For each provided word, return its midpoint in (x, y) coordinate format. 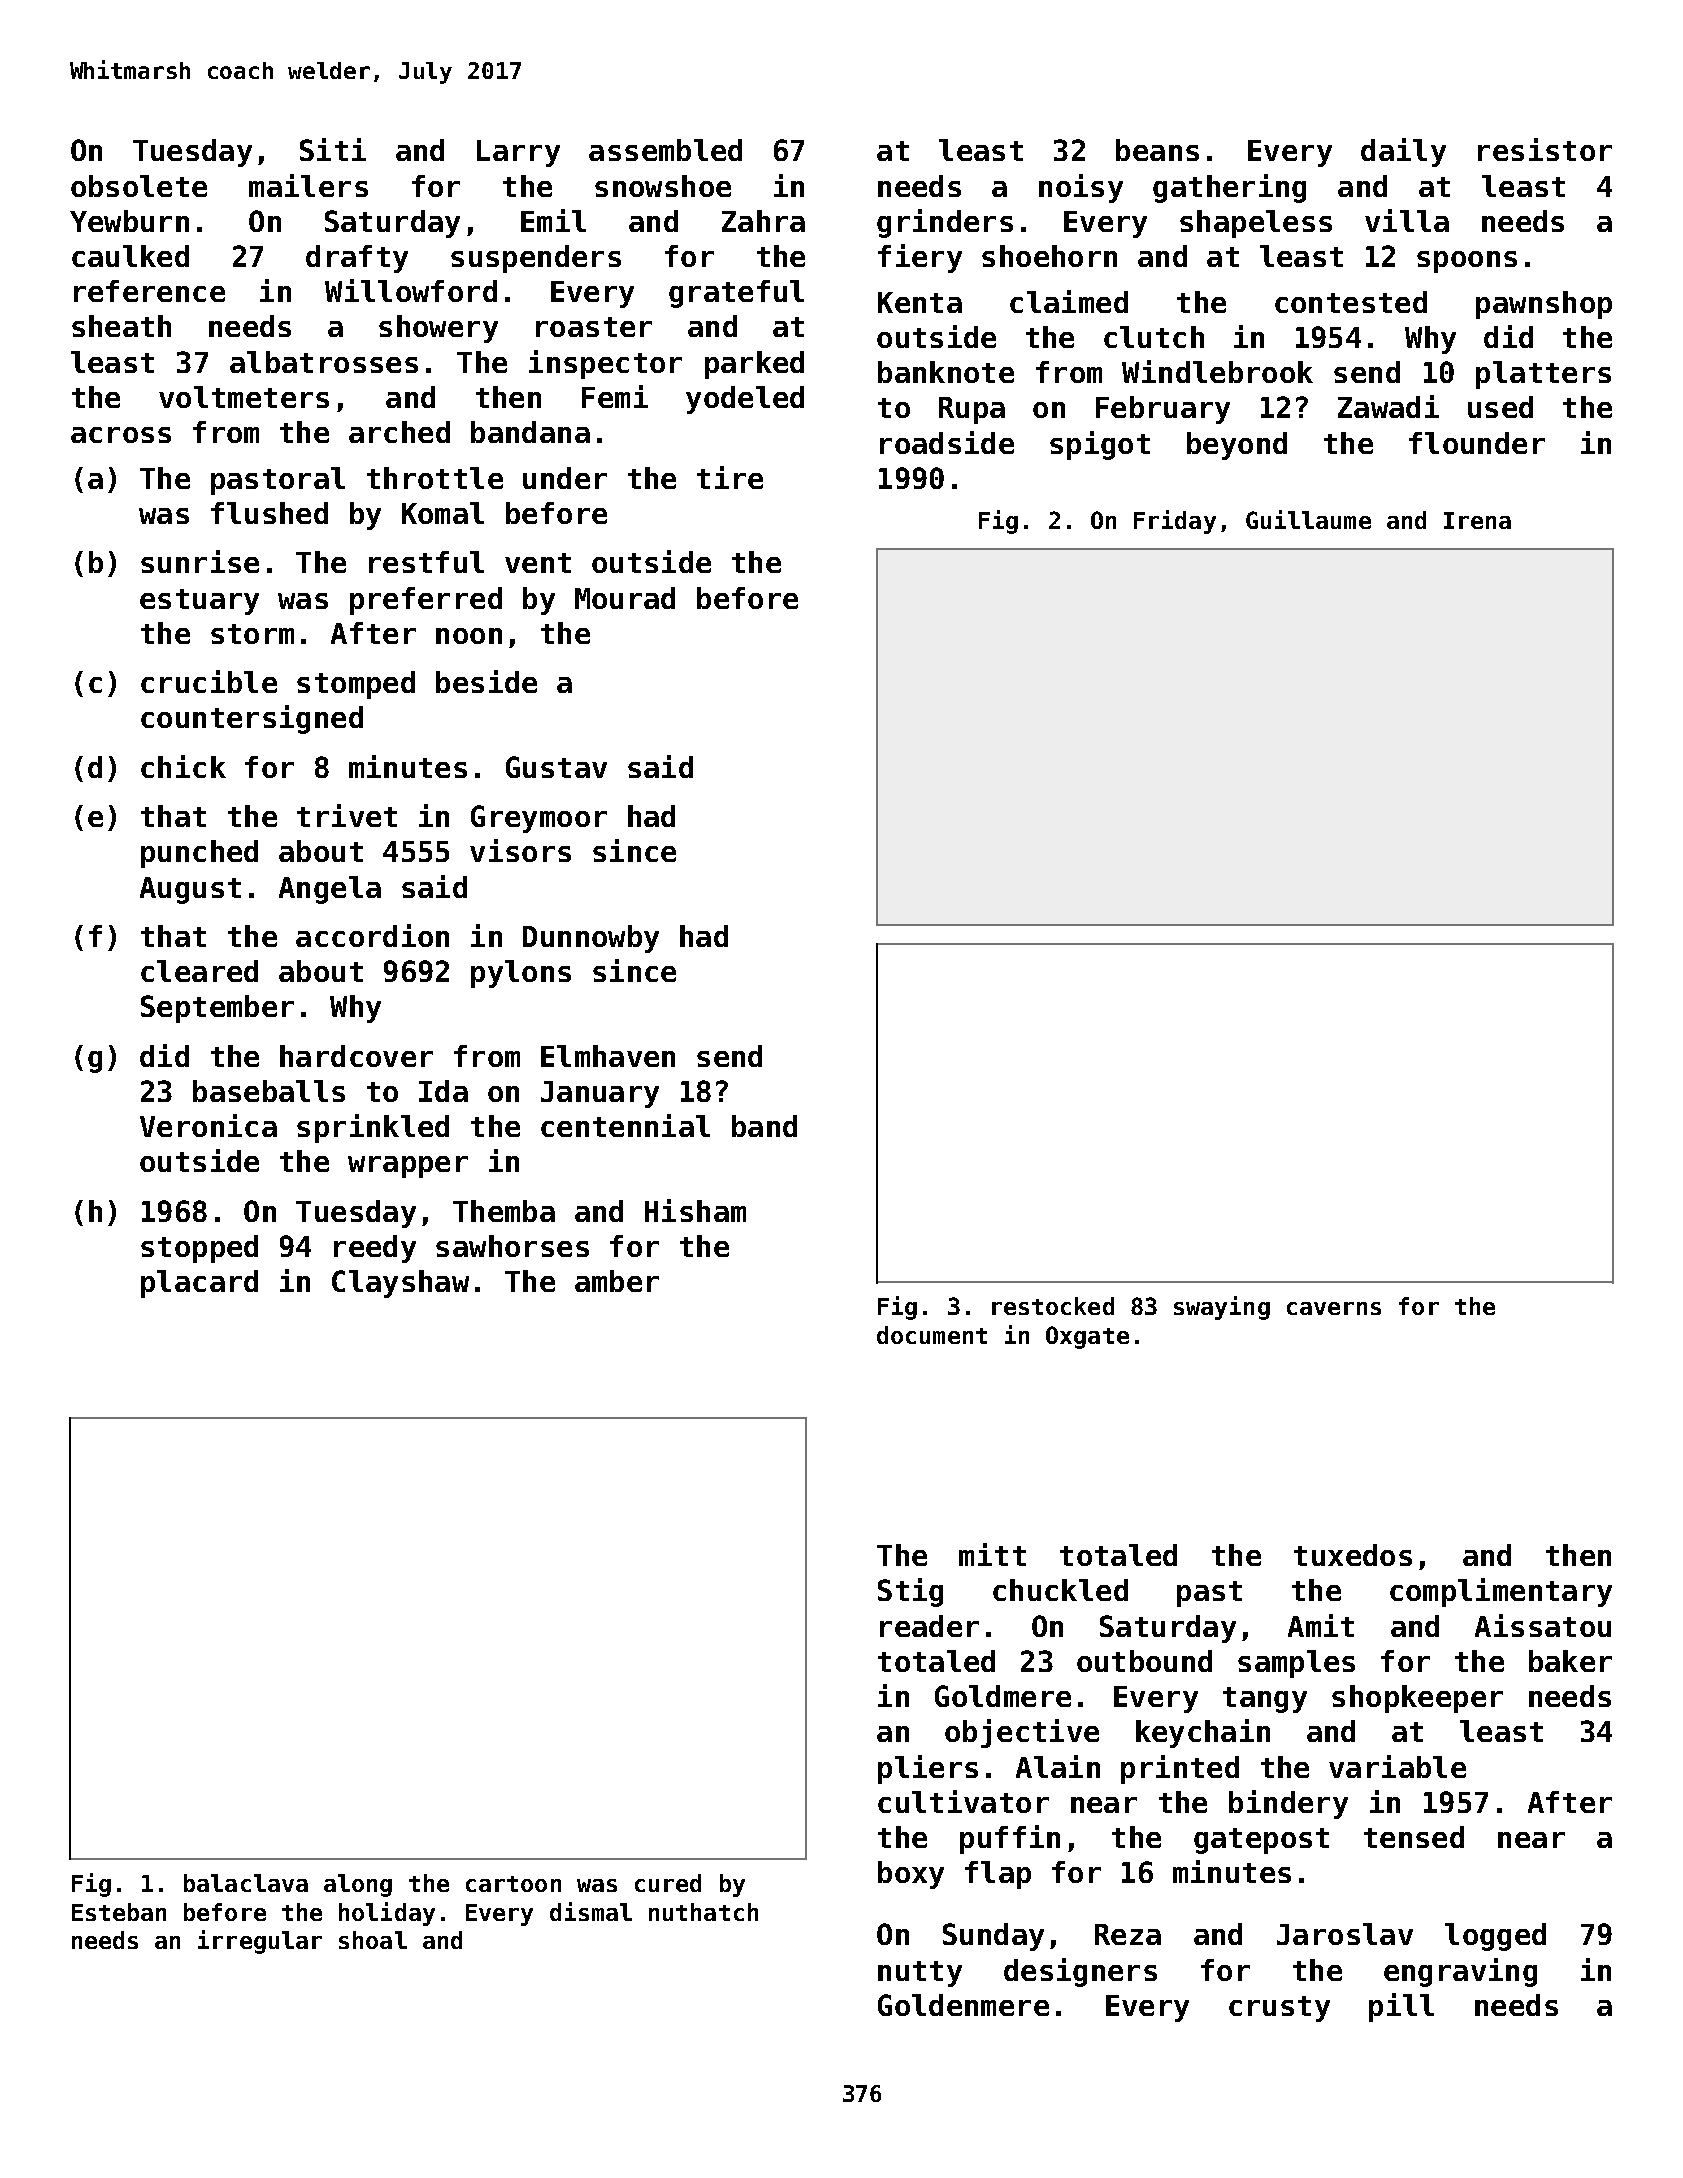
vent (538, 563)
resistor (1545, 149)
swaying (1222, 1308)
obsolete (139, 186)
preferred (426, 601)
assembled (665, 150)
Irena (1477, 520)
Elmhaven (608, 1056)
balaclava (246, 1883)
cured (668, 1883)
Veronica (208, 1125)
